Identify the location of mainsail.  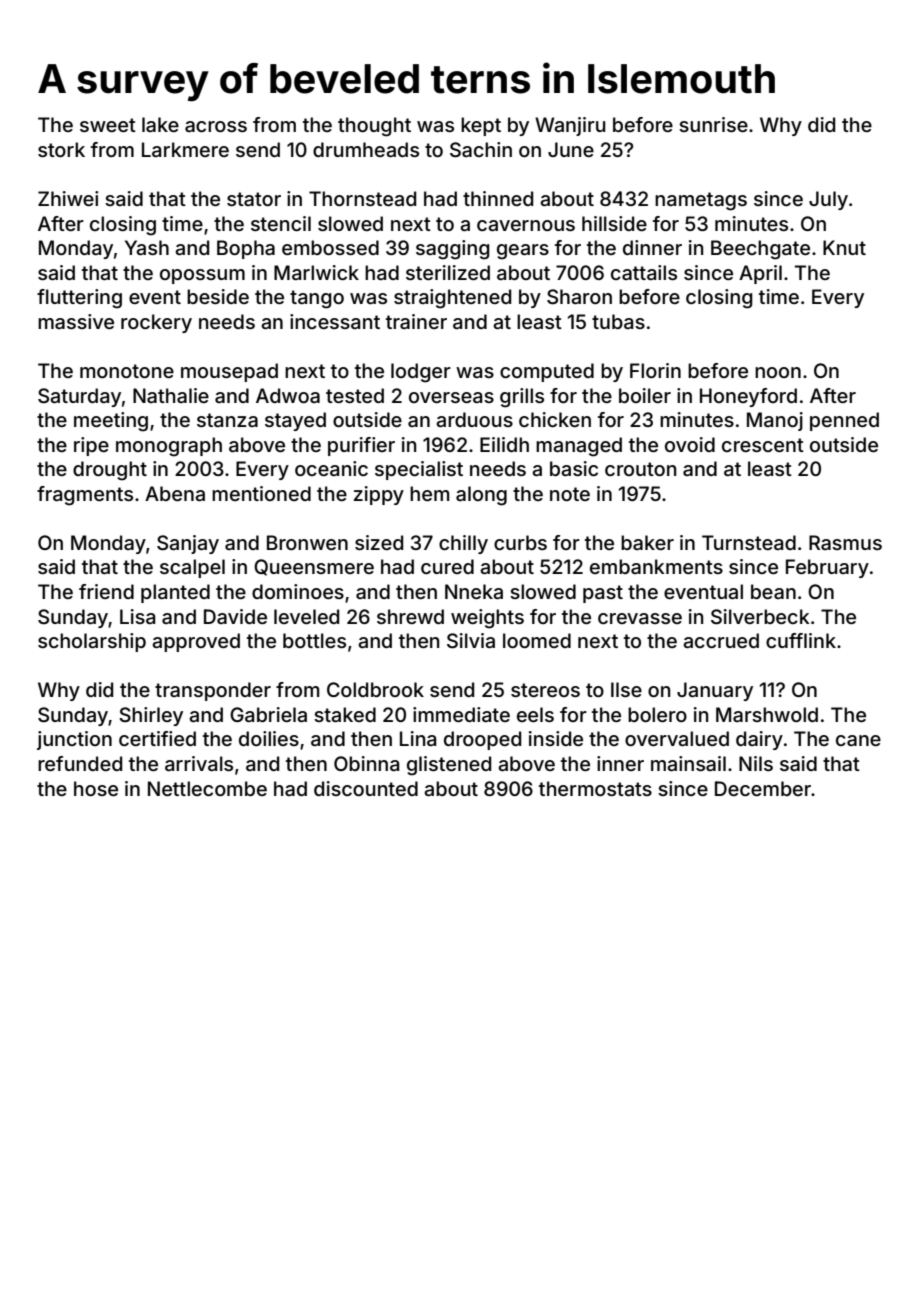
(688, 763).
